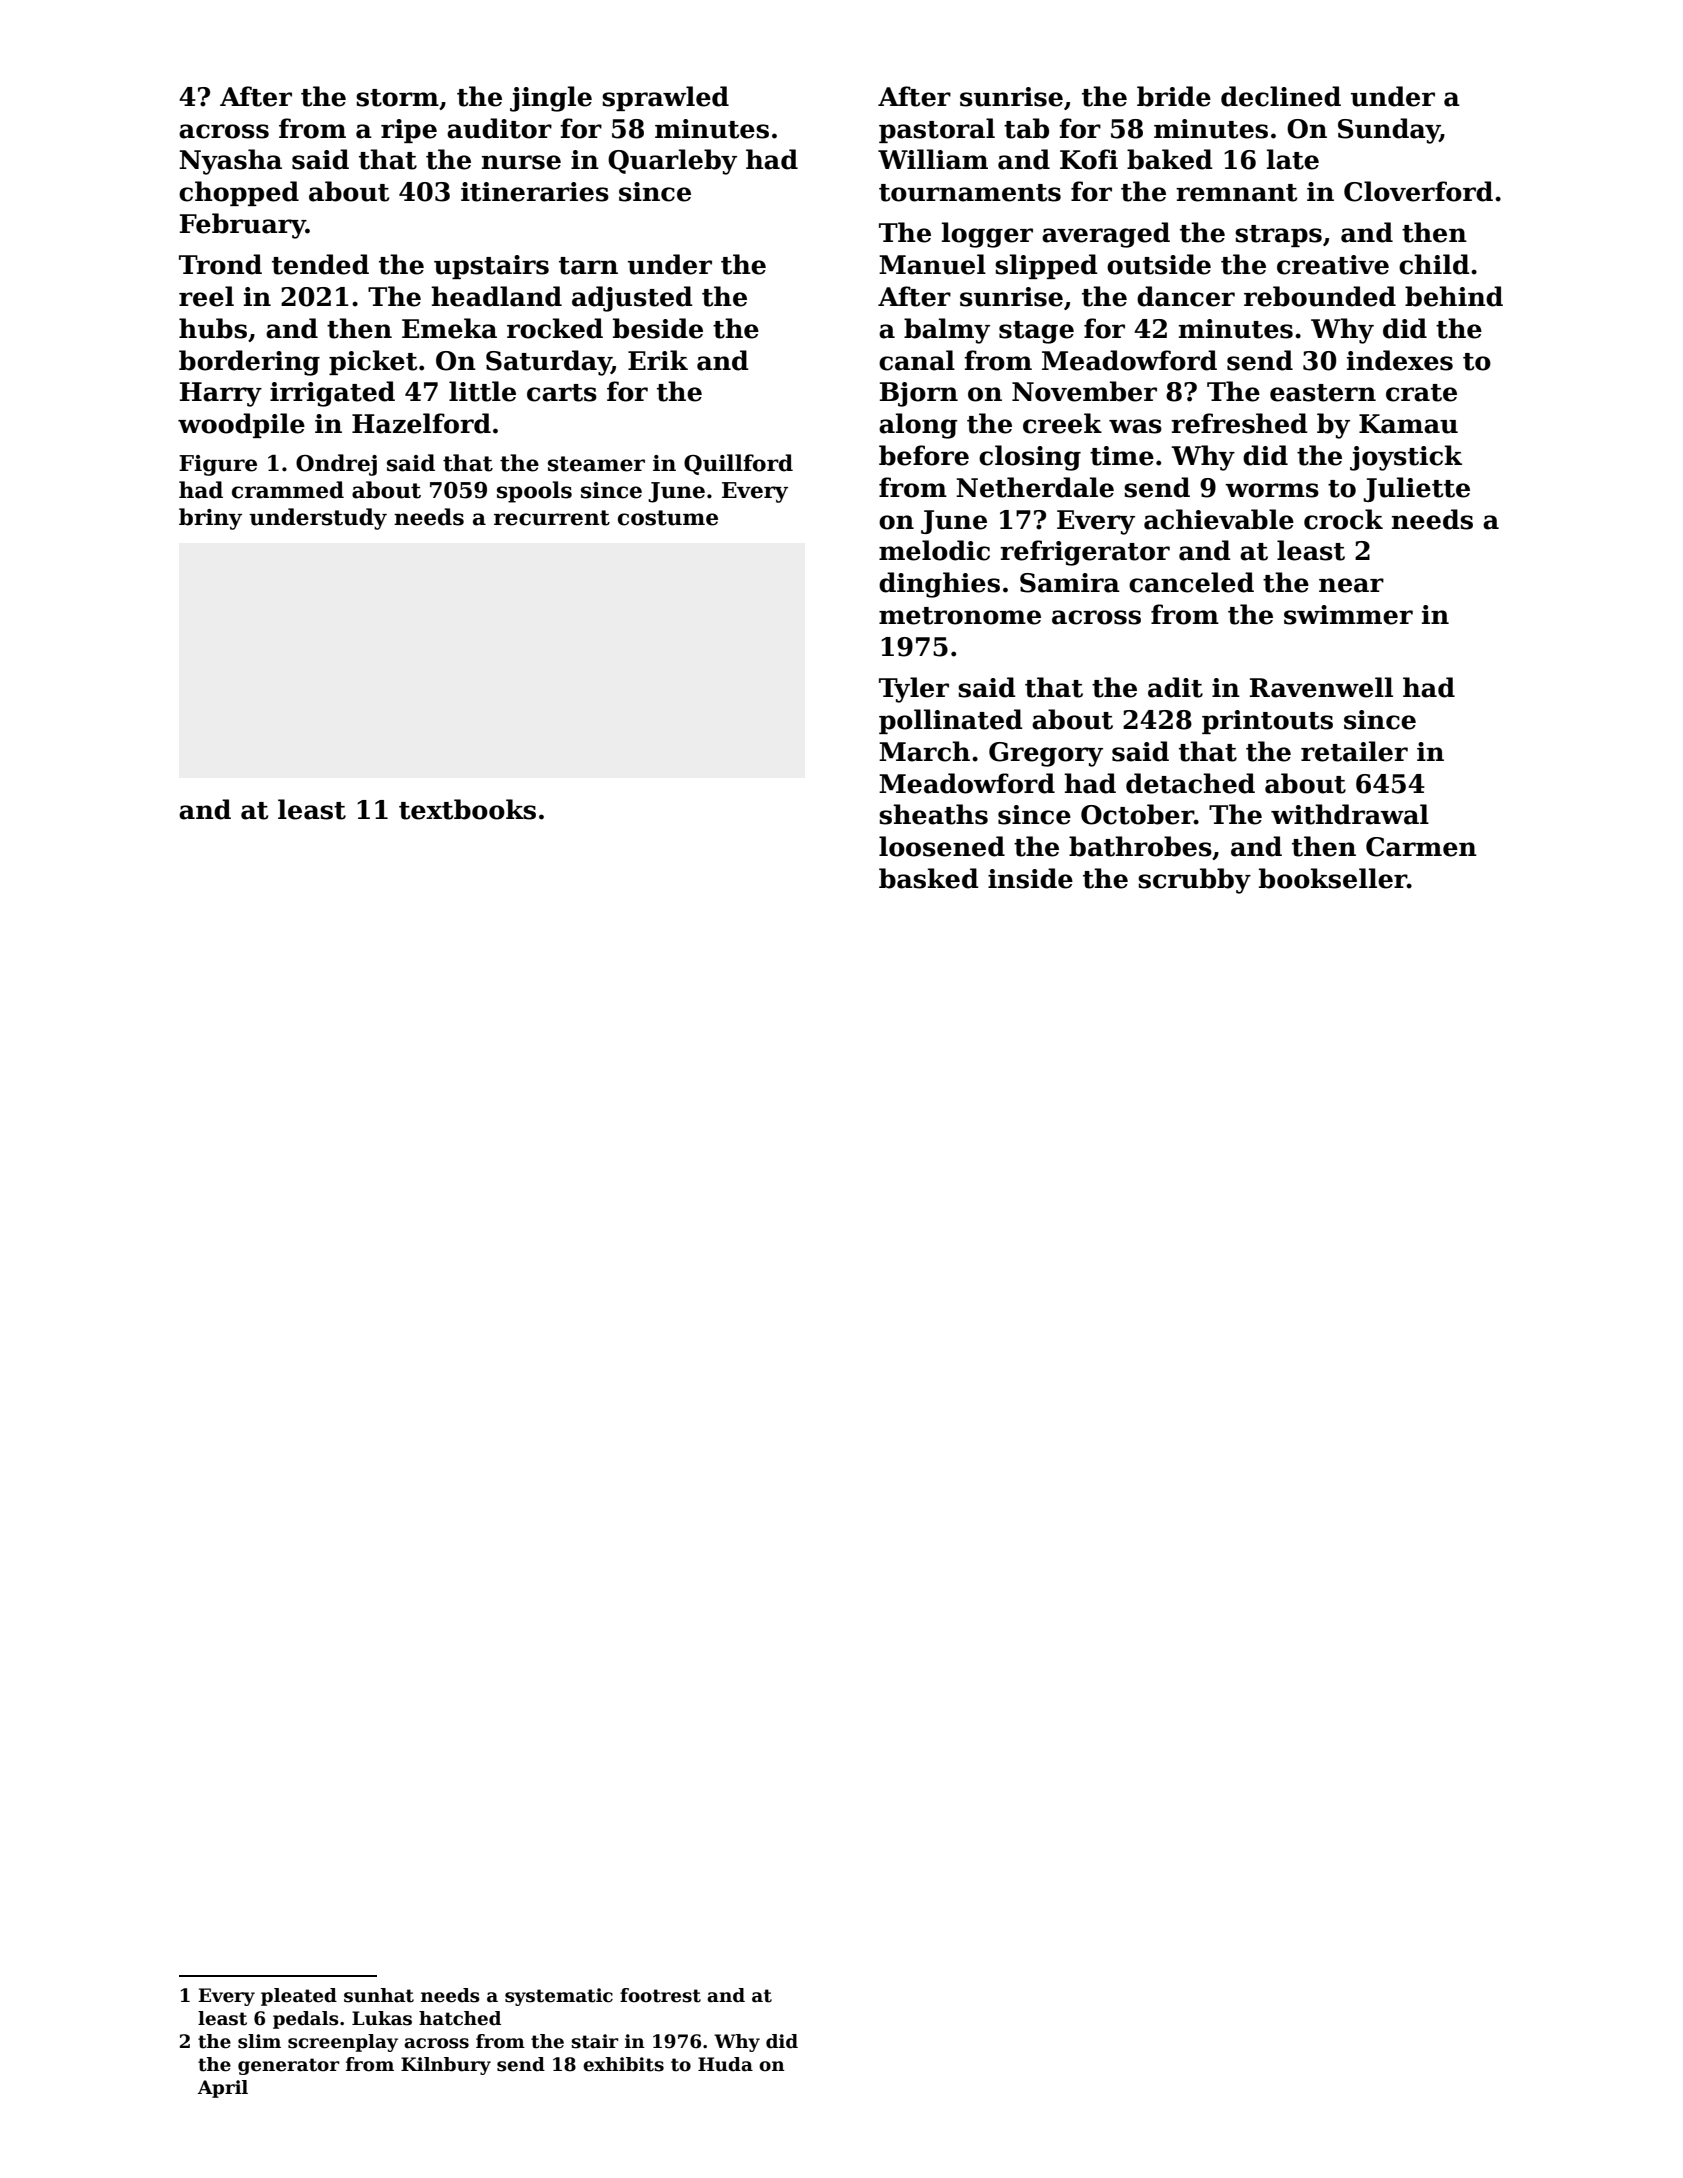 This screenshot has height=2178, width=1683. Describe the element at coordinates (1389, 131) in the screenshot. I see `Sunday` at that location.
